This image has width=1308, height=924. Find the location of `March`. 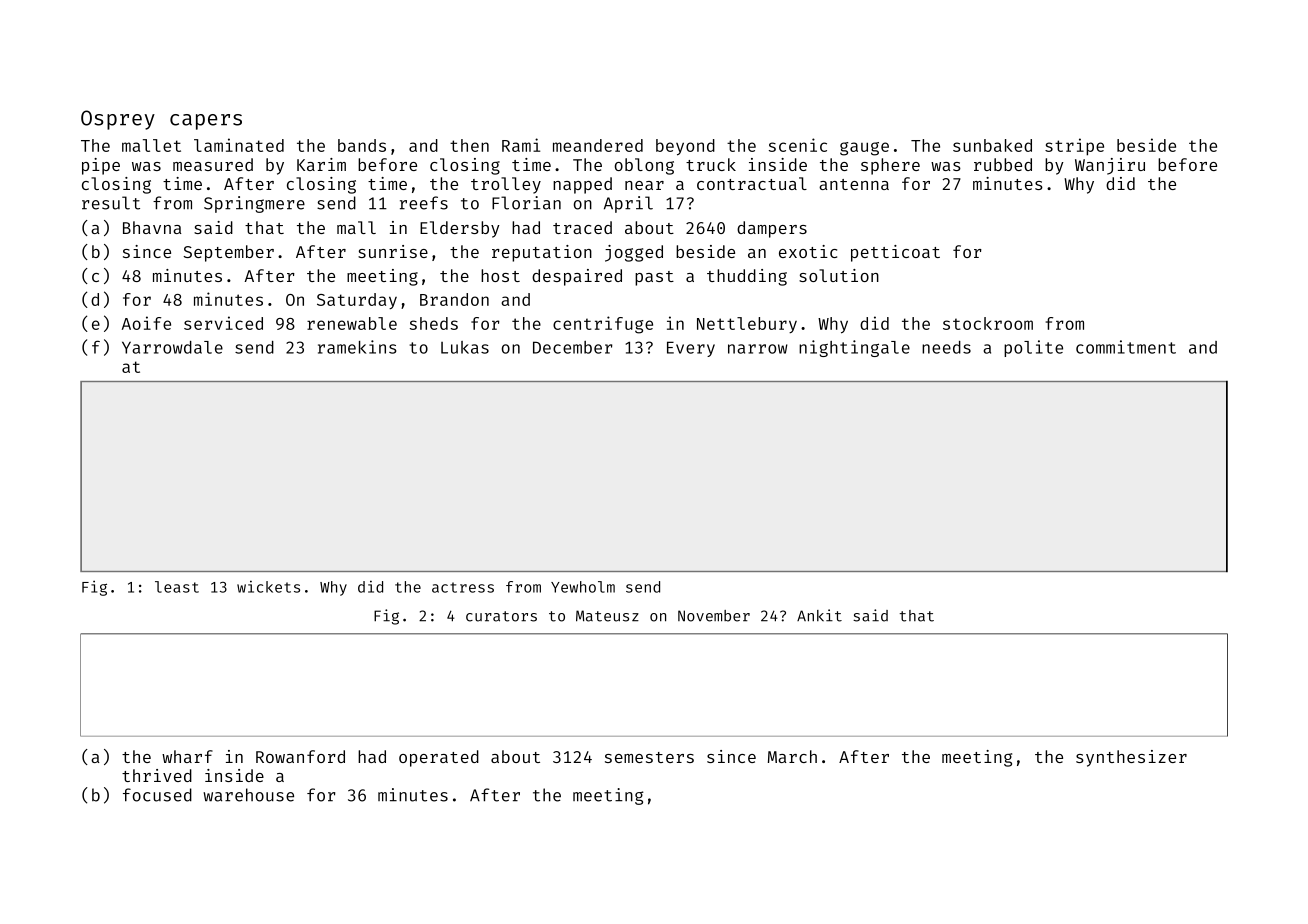

March is located at coordinates (792, 756).
